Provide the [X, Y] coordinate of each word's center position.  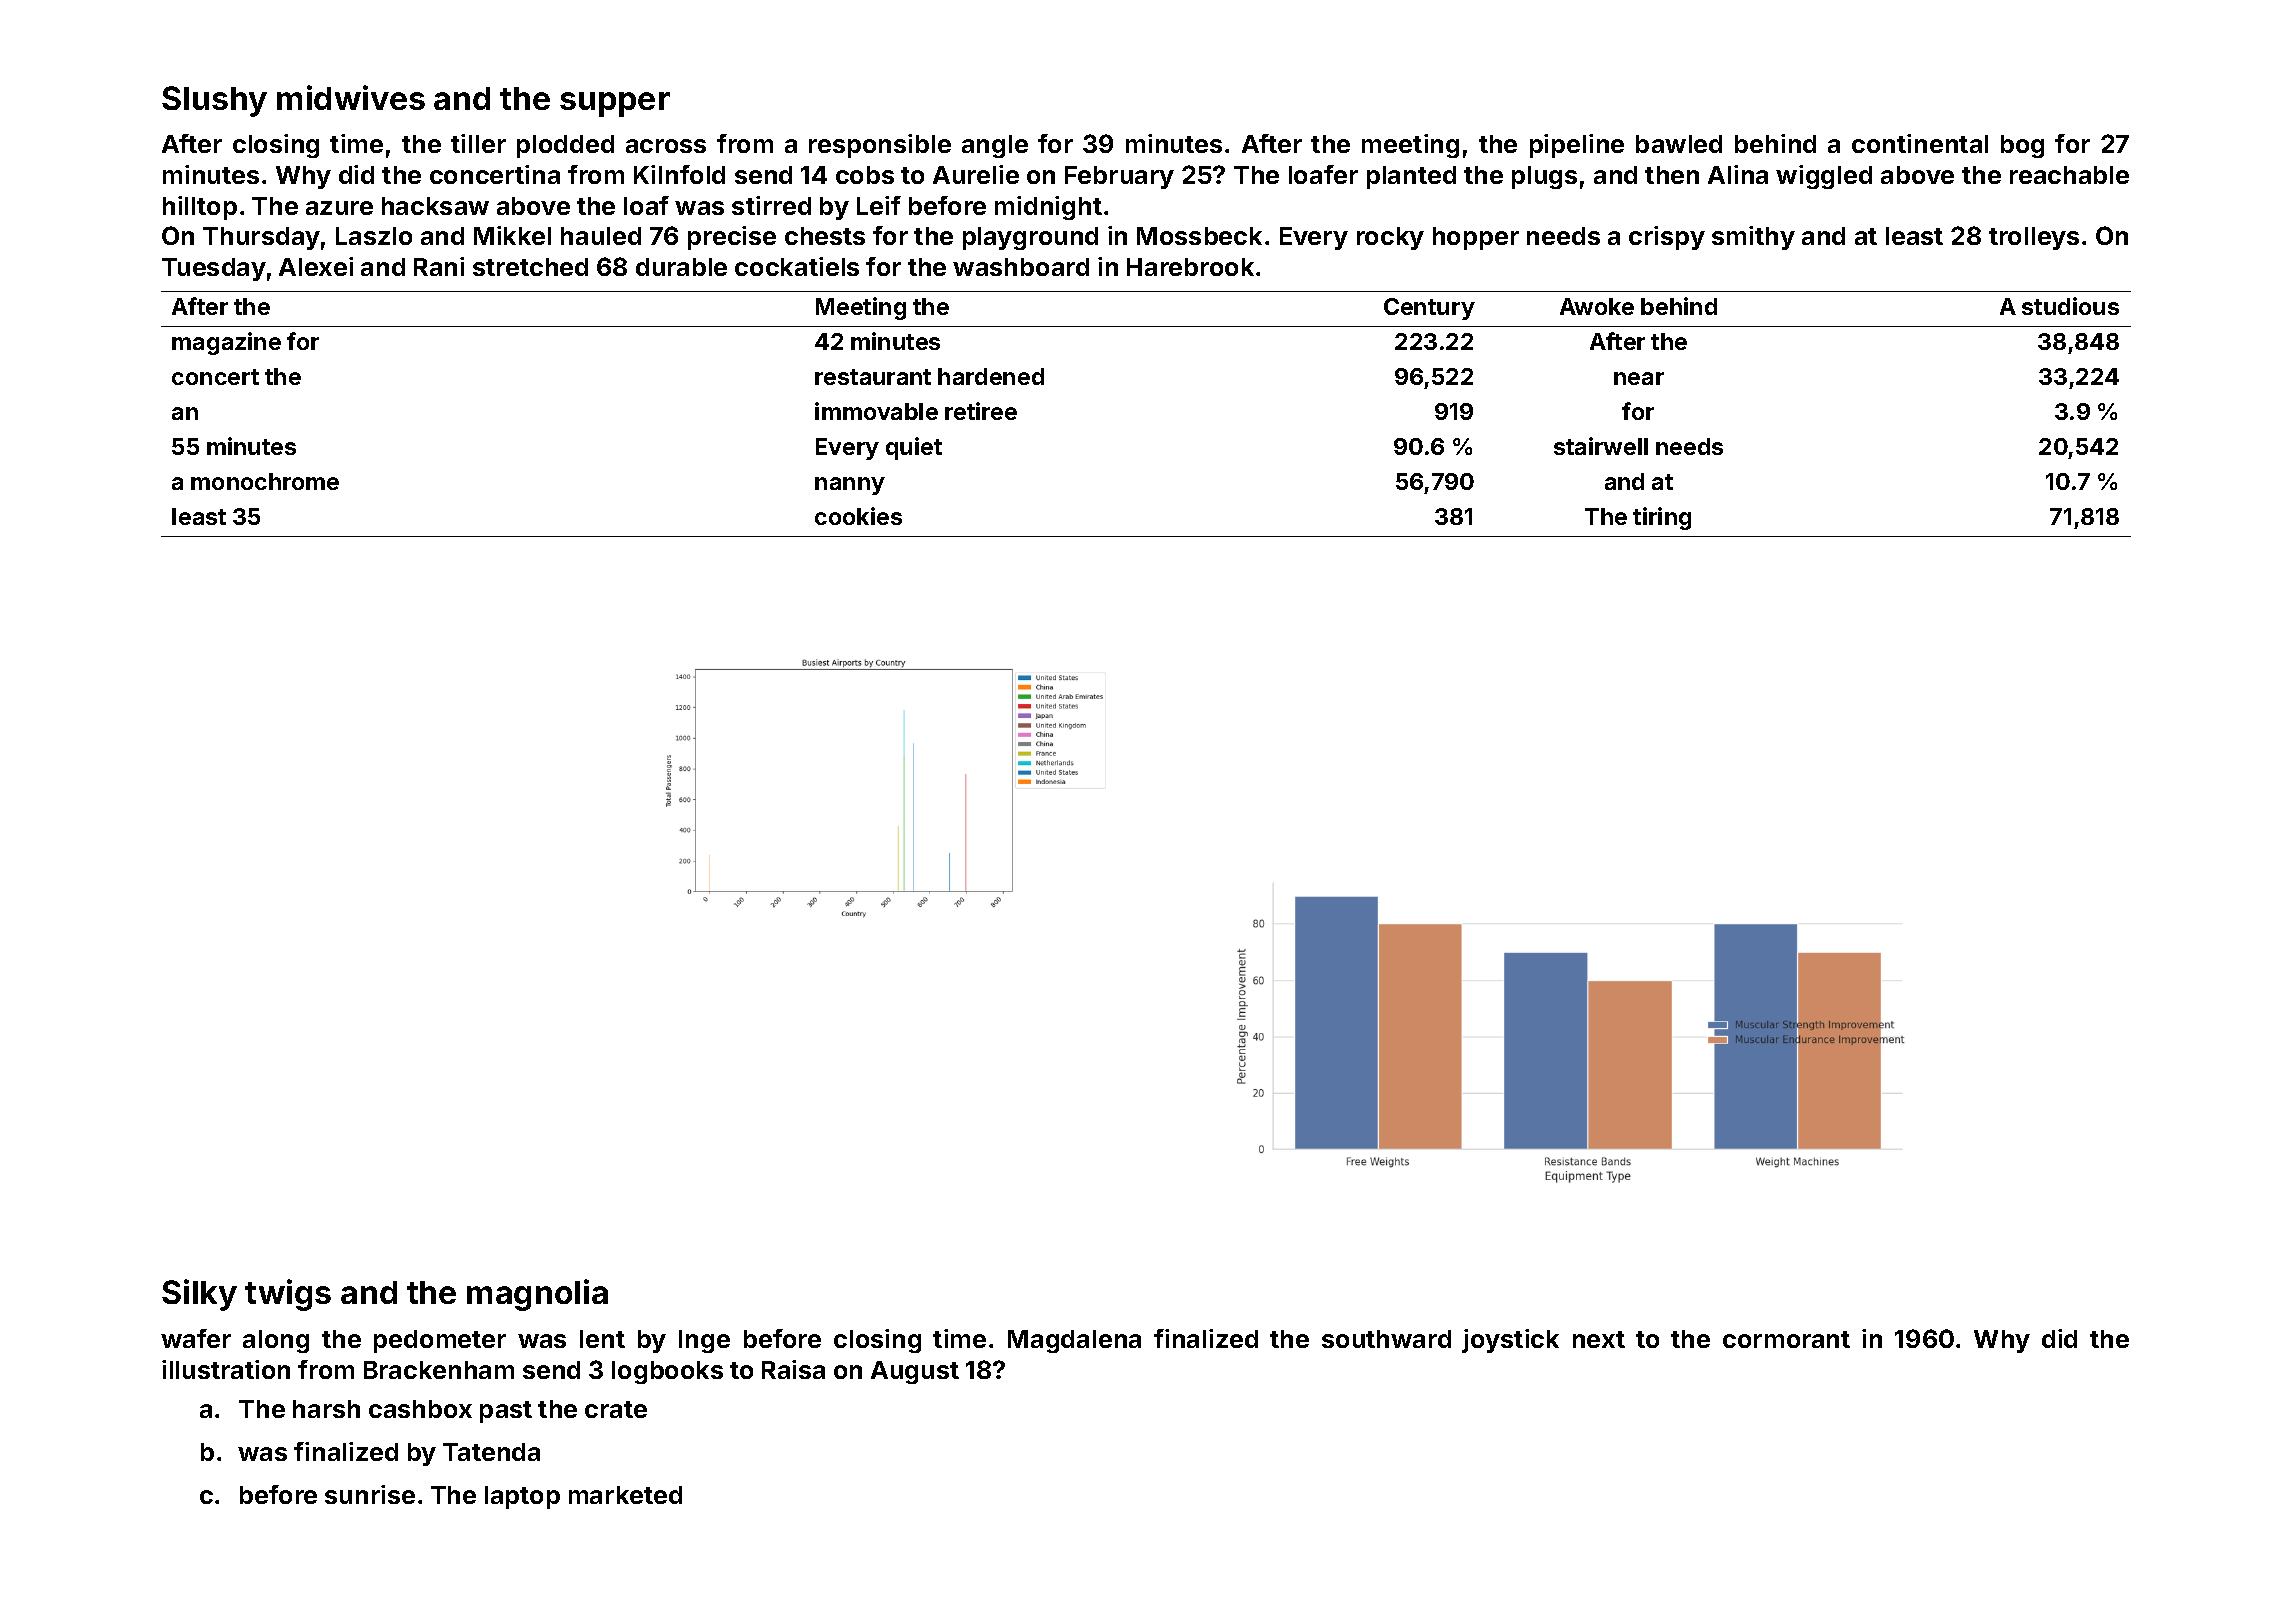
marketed [625, 1495]
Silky [199, 1295]
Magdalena [1074, 1341]
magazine [226, 343]
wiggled [1824, 177]
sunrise [370, 1494]
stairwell [1601, 446]
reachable [2069, 175]
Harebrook [1190, 267]
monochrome [265, 481]
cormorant [1786, 1339]
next [1599, 1339]
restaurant [873, 377]
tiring [1662, 518]
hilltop [200, 208]
